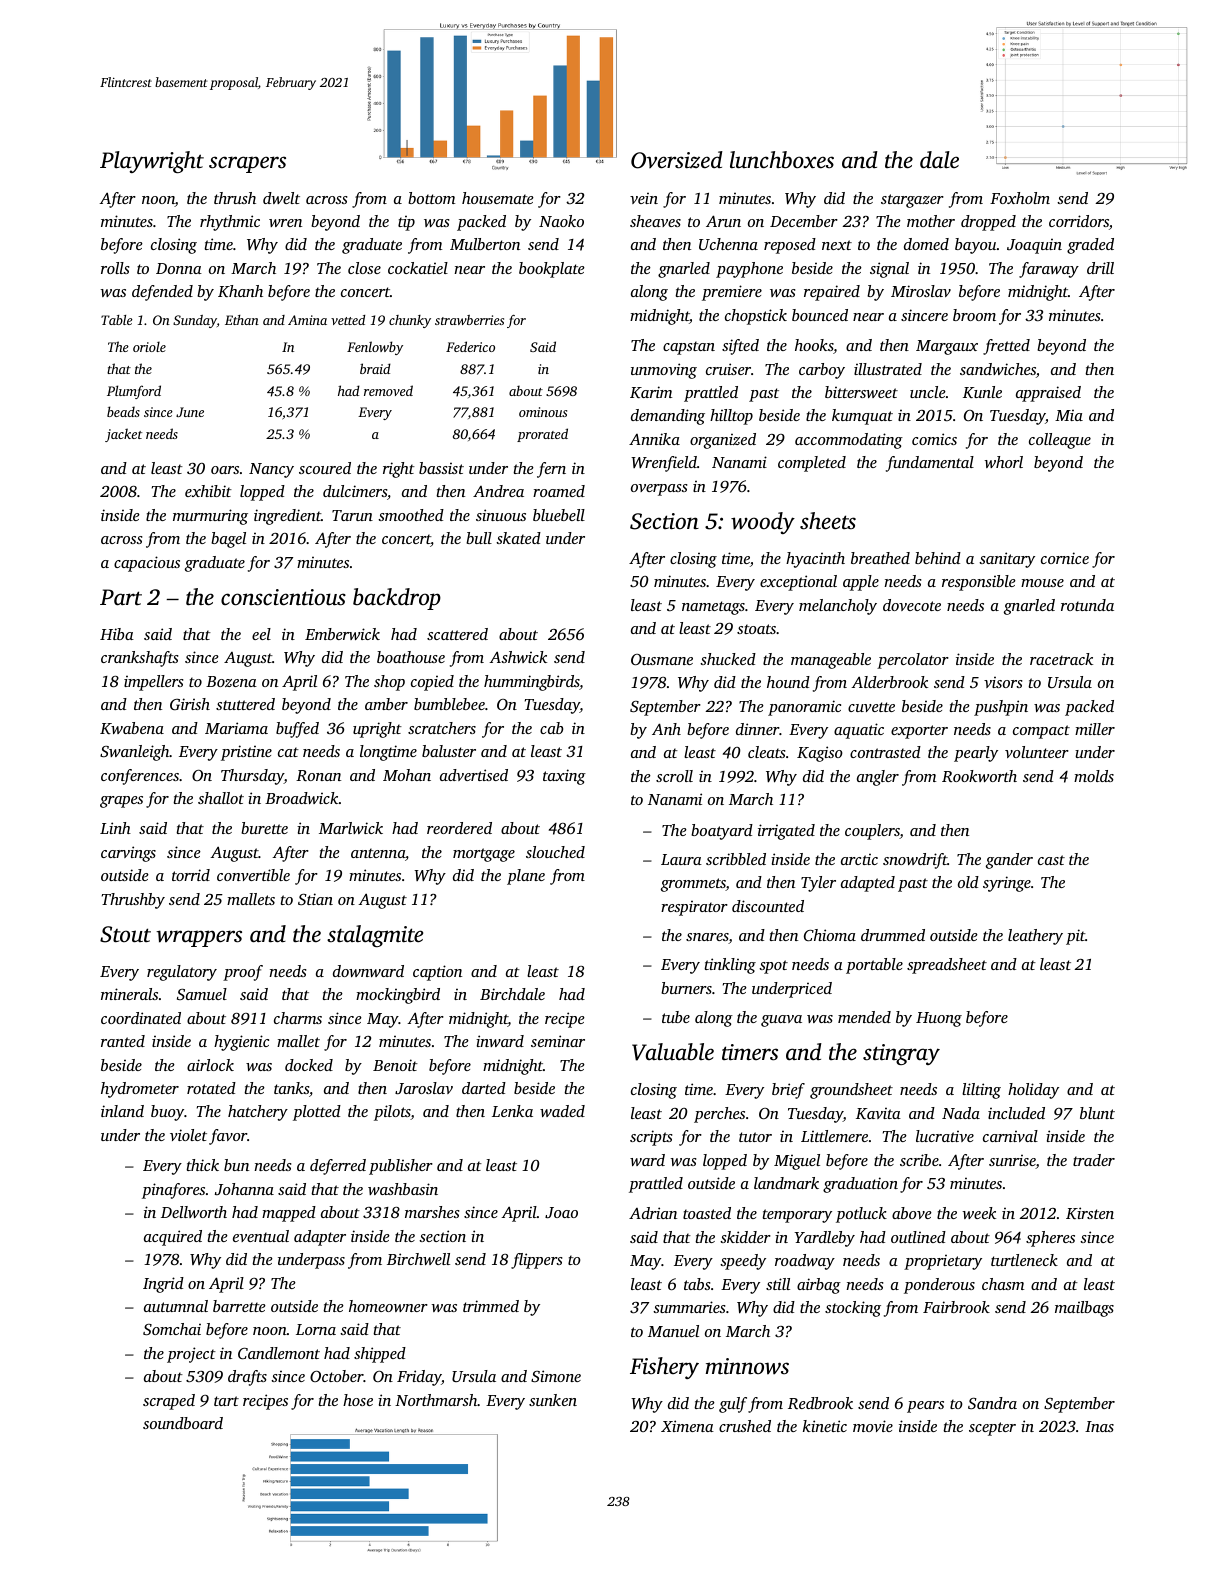 This screenshot has width=1215, height=1573. I want to click on exporter, so click(919, 732).
